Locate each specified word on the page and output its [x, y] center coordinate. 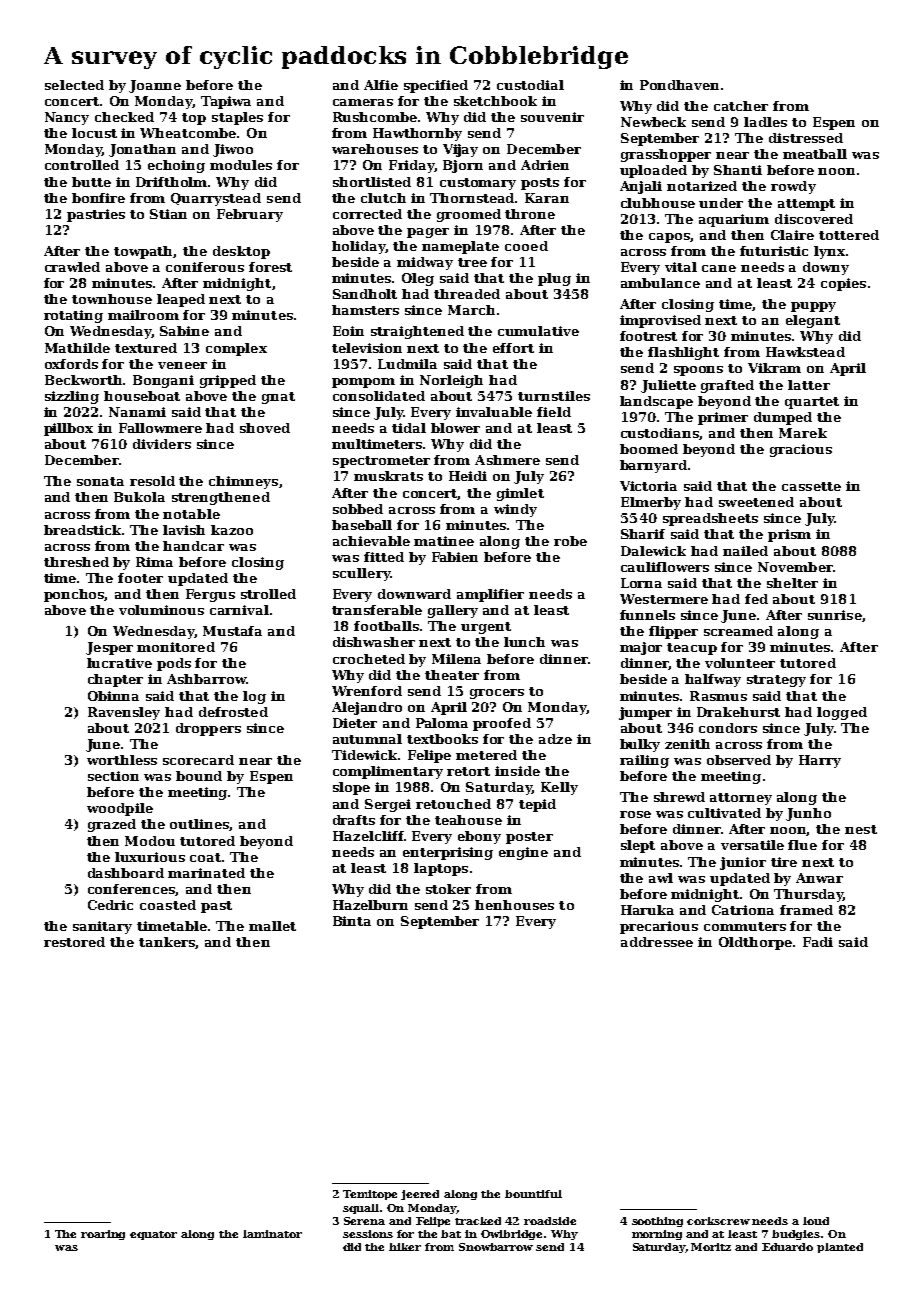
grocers [497, 694]
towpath [144, 252]
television [367, 348]
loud [816, 1221]
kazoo [232, 530]
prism [789, 535]
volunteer [740, 663]
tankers [167, 942]
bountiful [533, 1194]
